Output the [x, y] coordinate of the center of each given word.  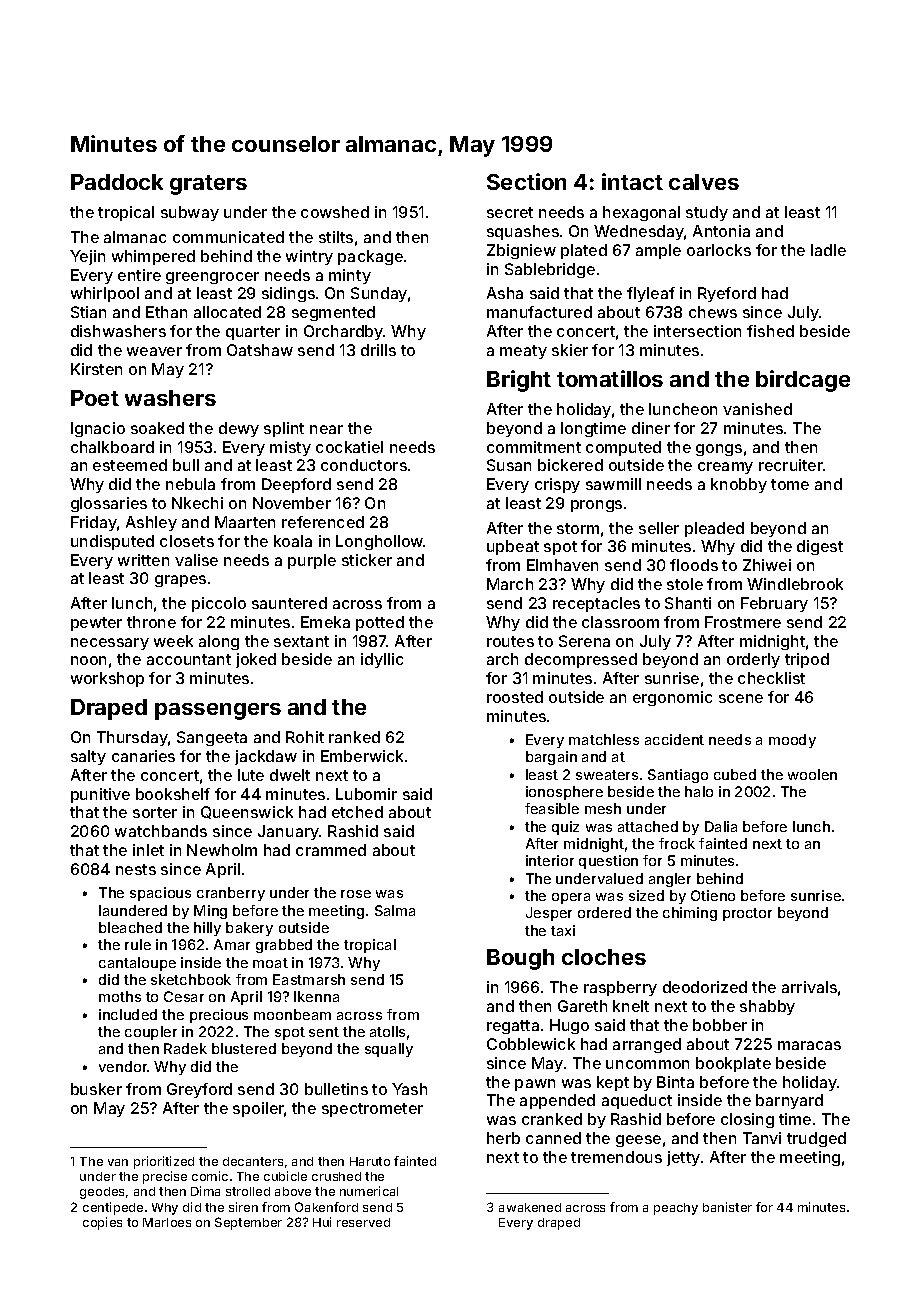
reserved [363, 1222]
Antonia [721, 231]
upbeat [513, 547]
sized [646, 895]
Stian [88, 312]
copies [102, 1223]
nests [136, 869]
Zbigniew [521, 251]
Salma [395, 910]
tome [790, 484]
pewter [96, 624]
